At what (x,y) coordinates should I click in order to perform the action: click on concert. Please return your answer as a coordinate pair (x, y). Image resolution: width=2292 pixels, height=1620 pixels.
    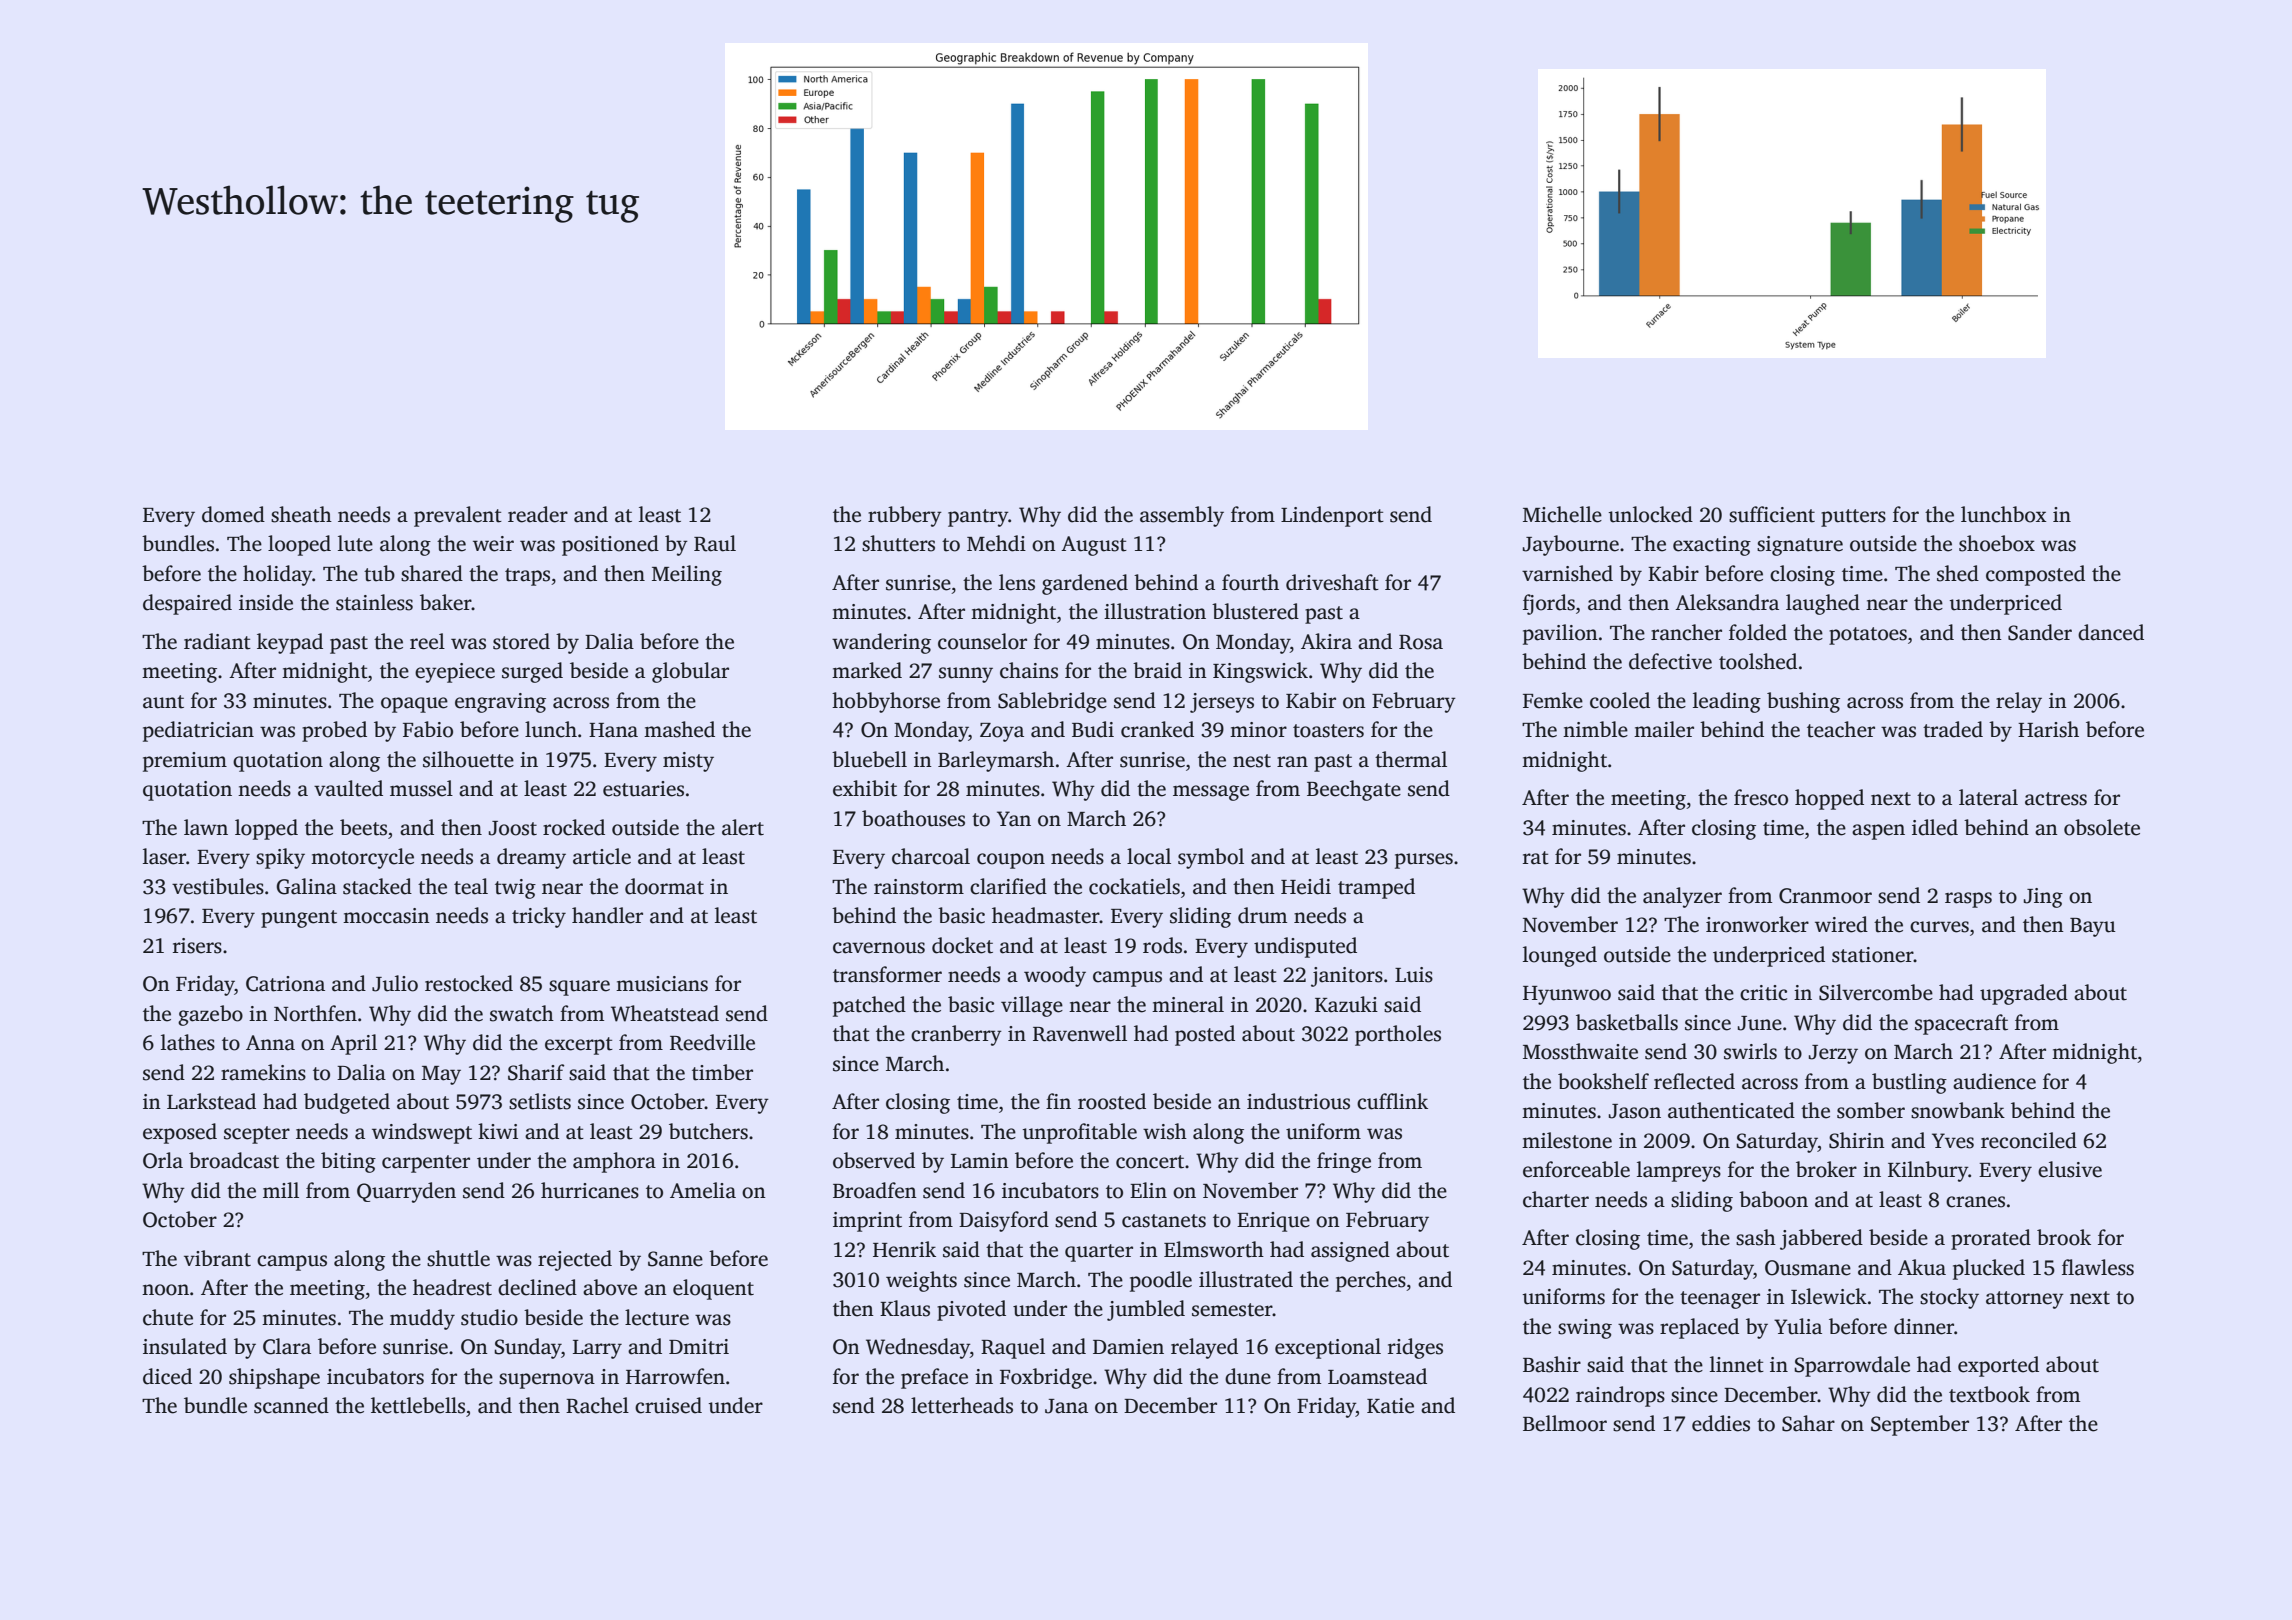
    Looking at the image, I should click on (1150, 1162).
